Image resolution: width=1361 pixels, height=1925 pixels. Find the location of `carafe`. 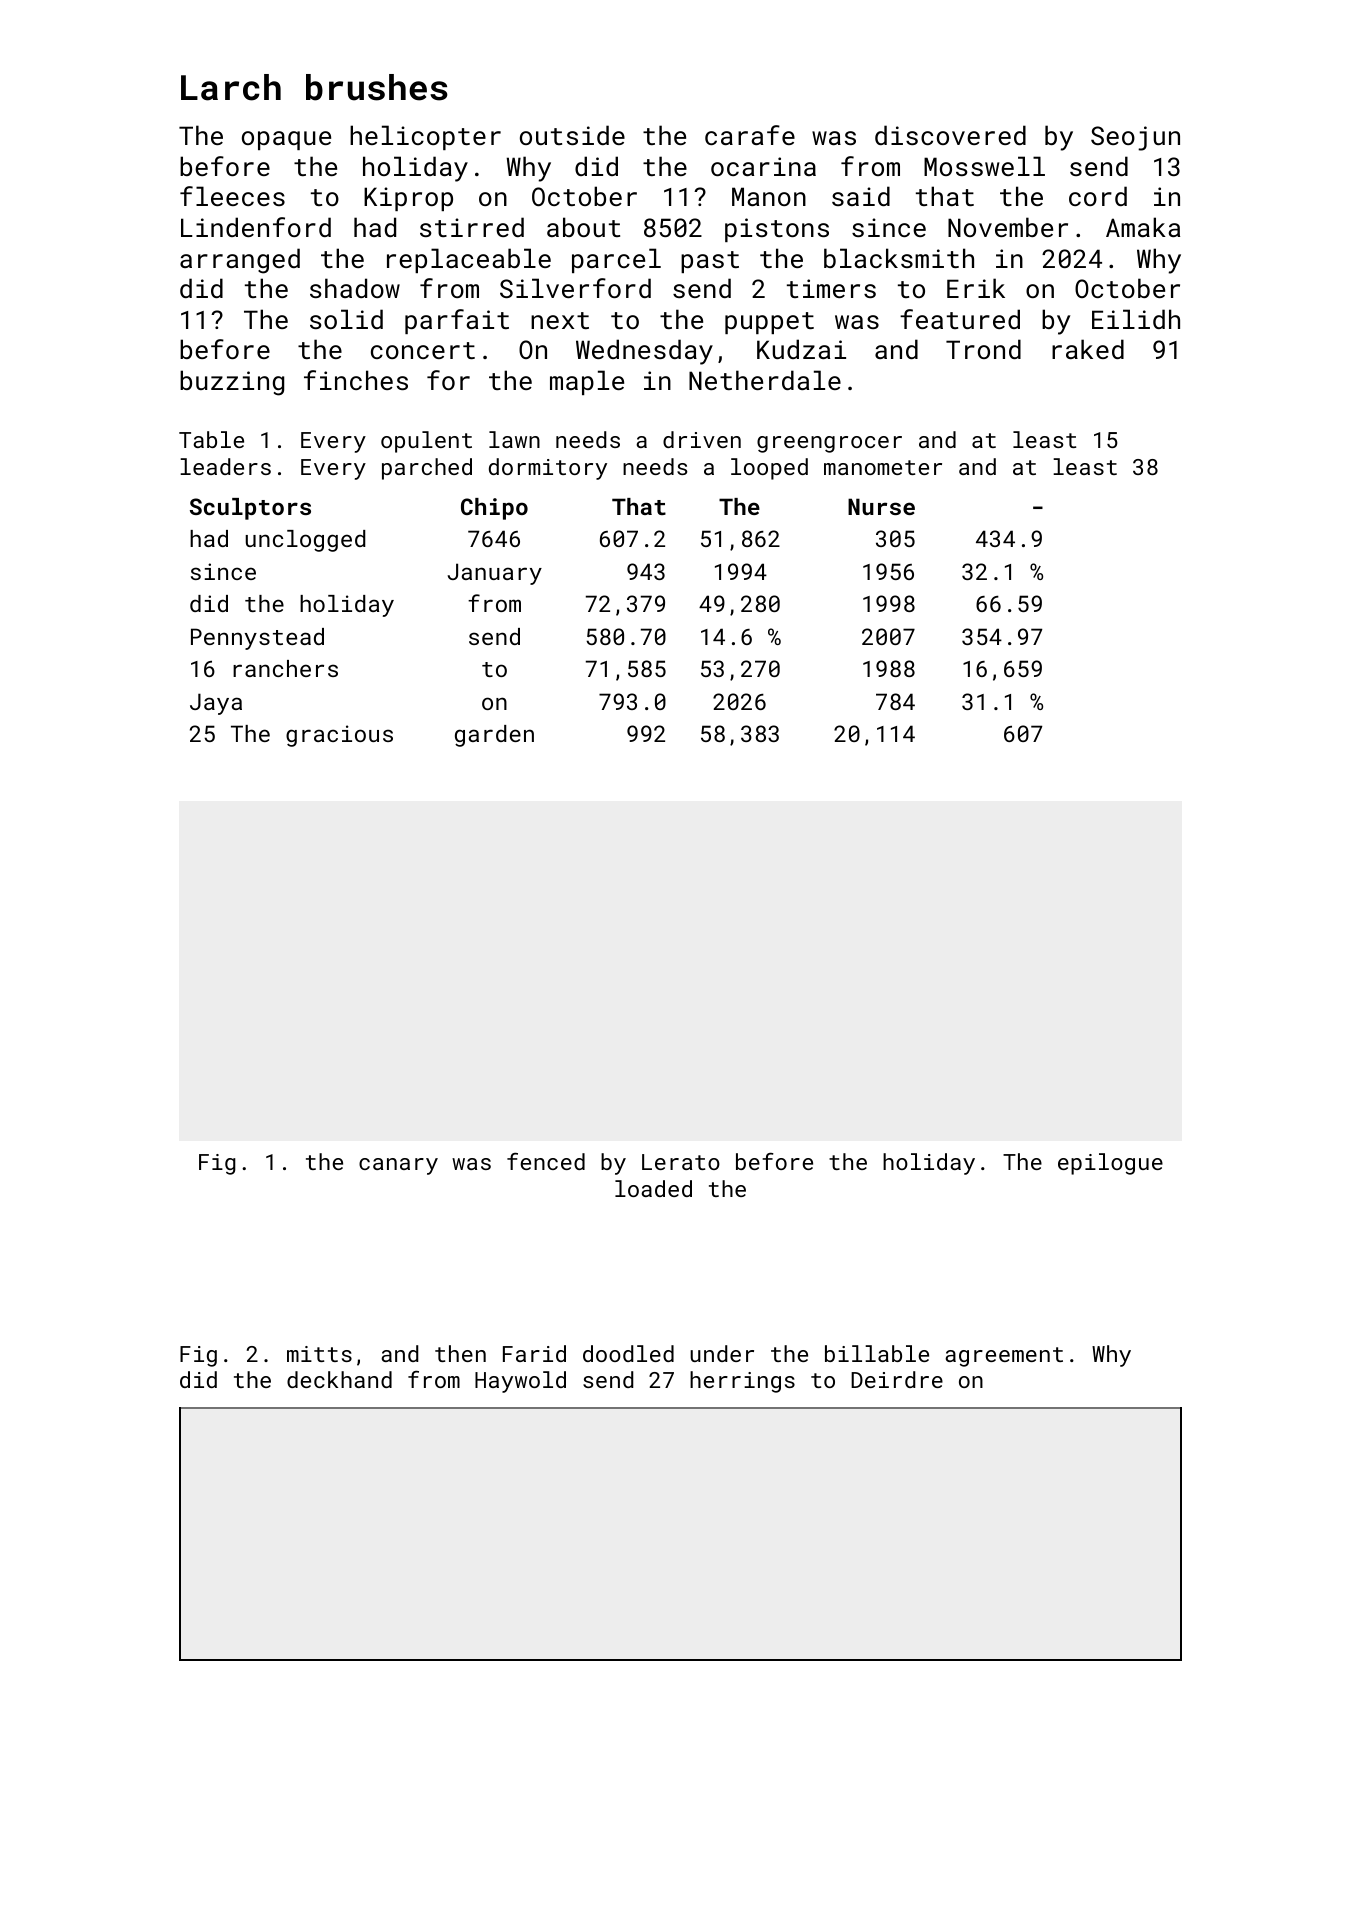

carafe is located at coordinates (750, 135).
